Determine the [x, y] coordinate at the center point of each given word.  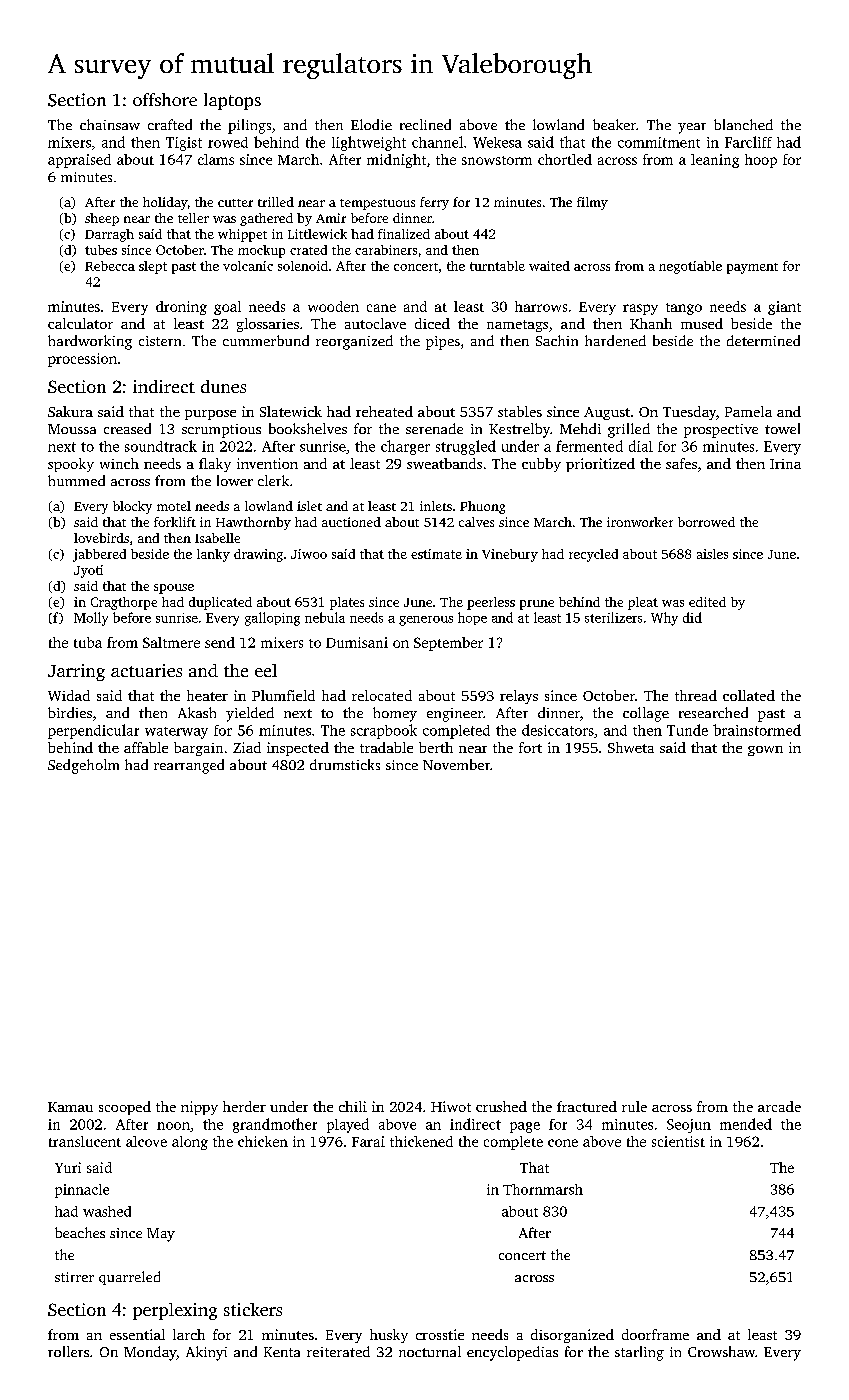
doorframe [655, 1334]
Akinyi [206, 1353]
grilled [629, 430]
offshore [165, 99]
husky [389, 1336]
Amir [331, 218]
